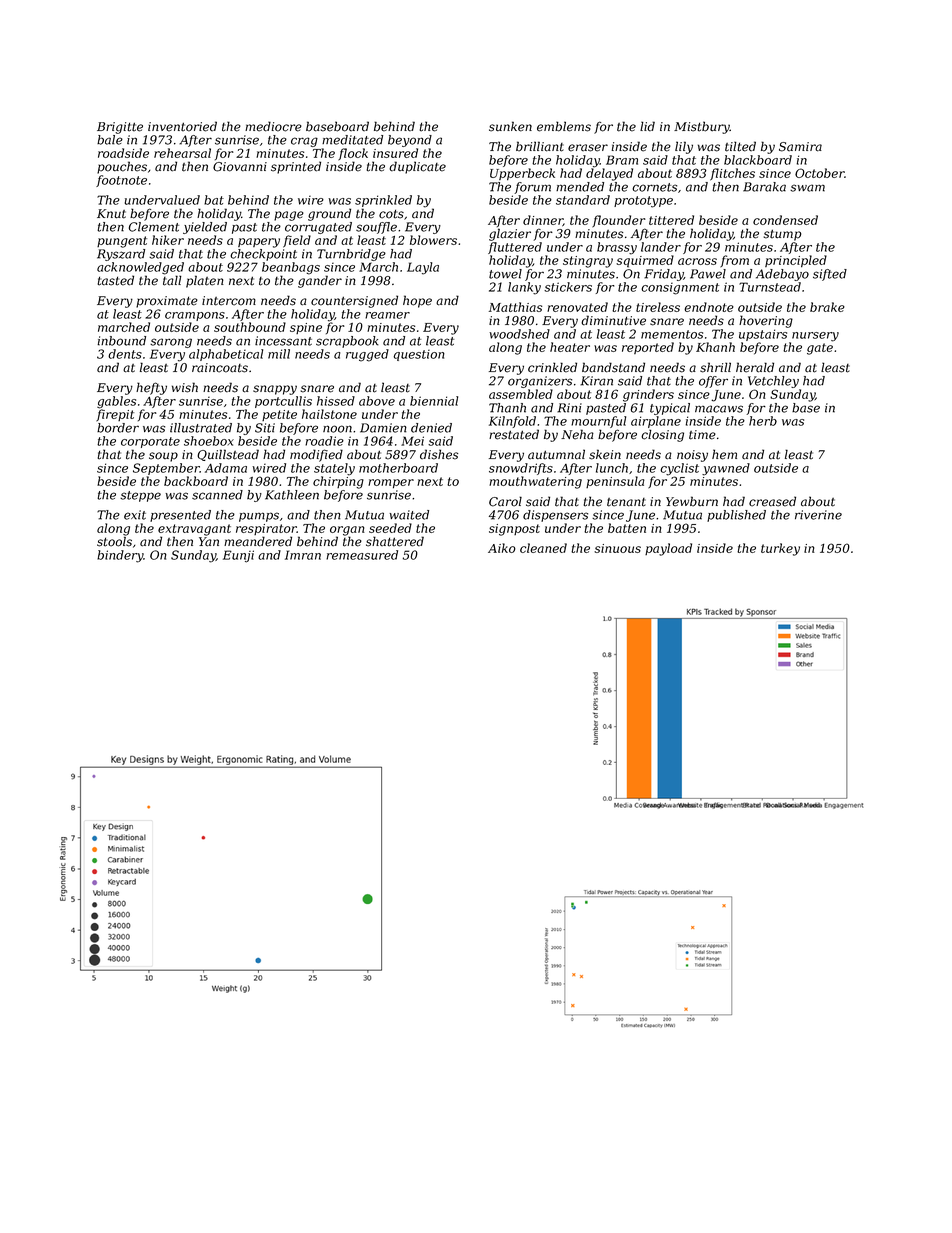 This screenshot has width=952, height=1233. I want to click on bindery, so click(120, 556).
